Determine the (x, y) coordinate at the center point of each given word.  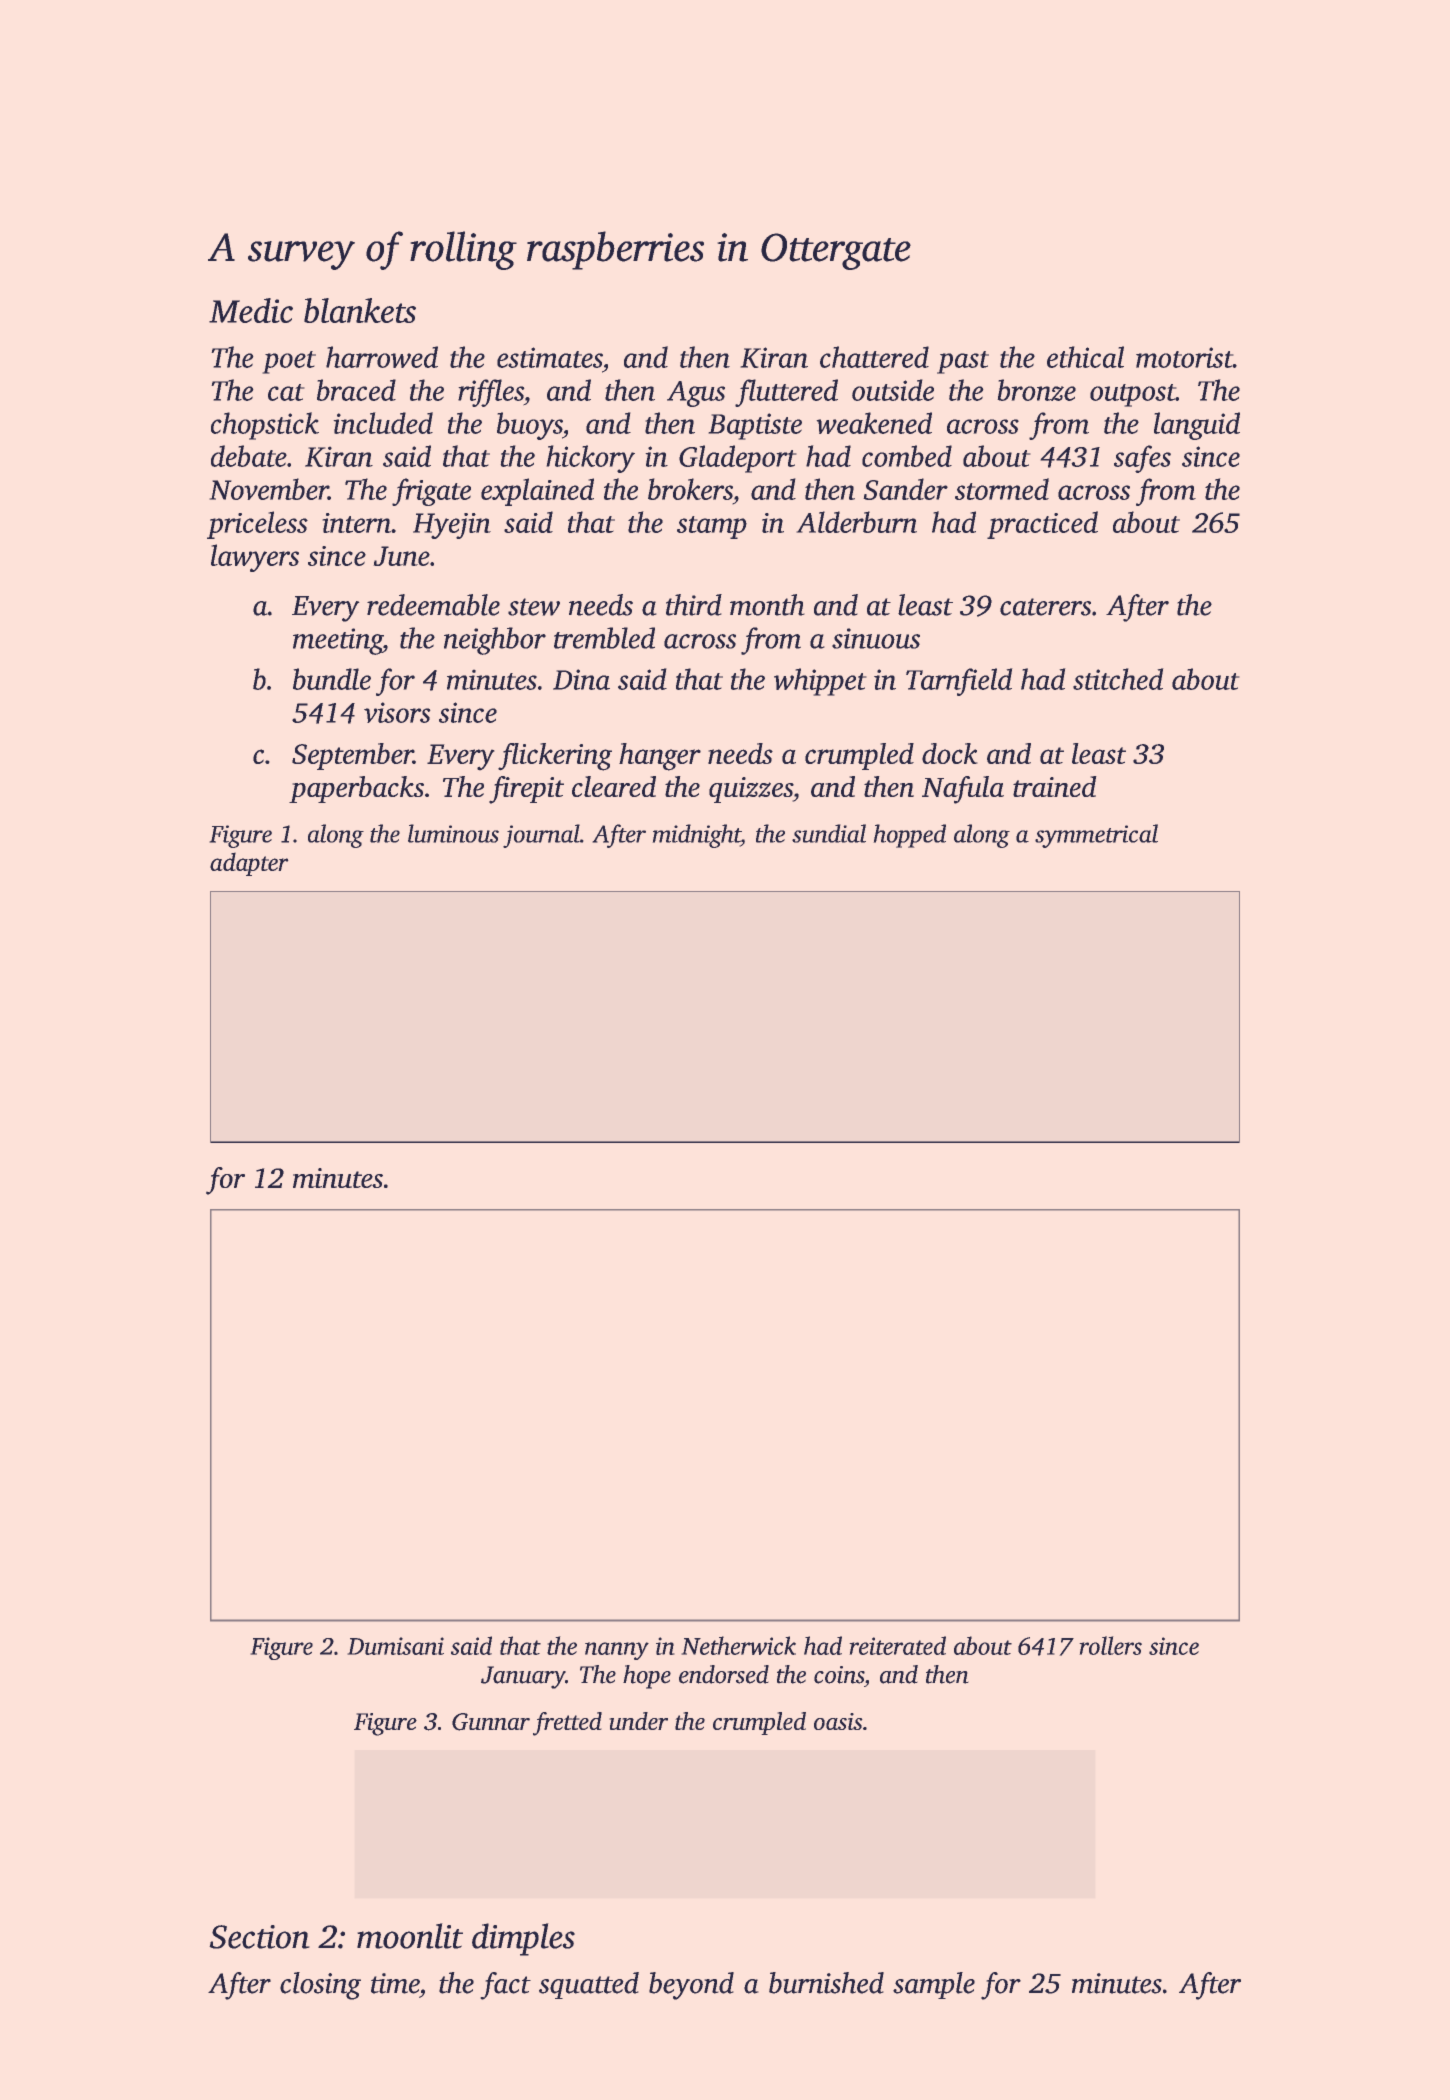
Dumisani (395, 1646)
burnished (826, 1983)
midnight (696, 836)
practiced (1042, 525)
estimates (550, 357)
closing (320, 1986)
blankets (360, 310)
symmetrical (1096, 836)
